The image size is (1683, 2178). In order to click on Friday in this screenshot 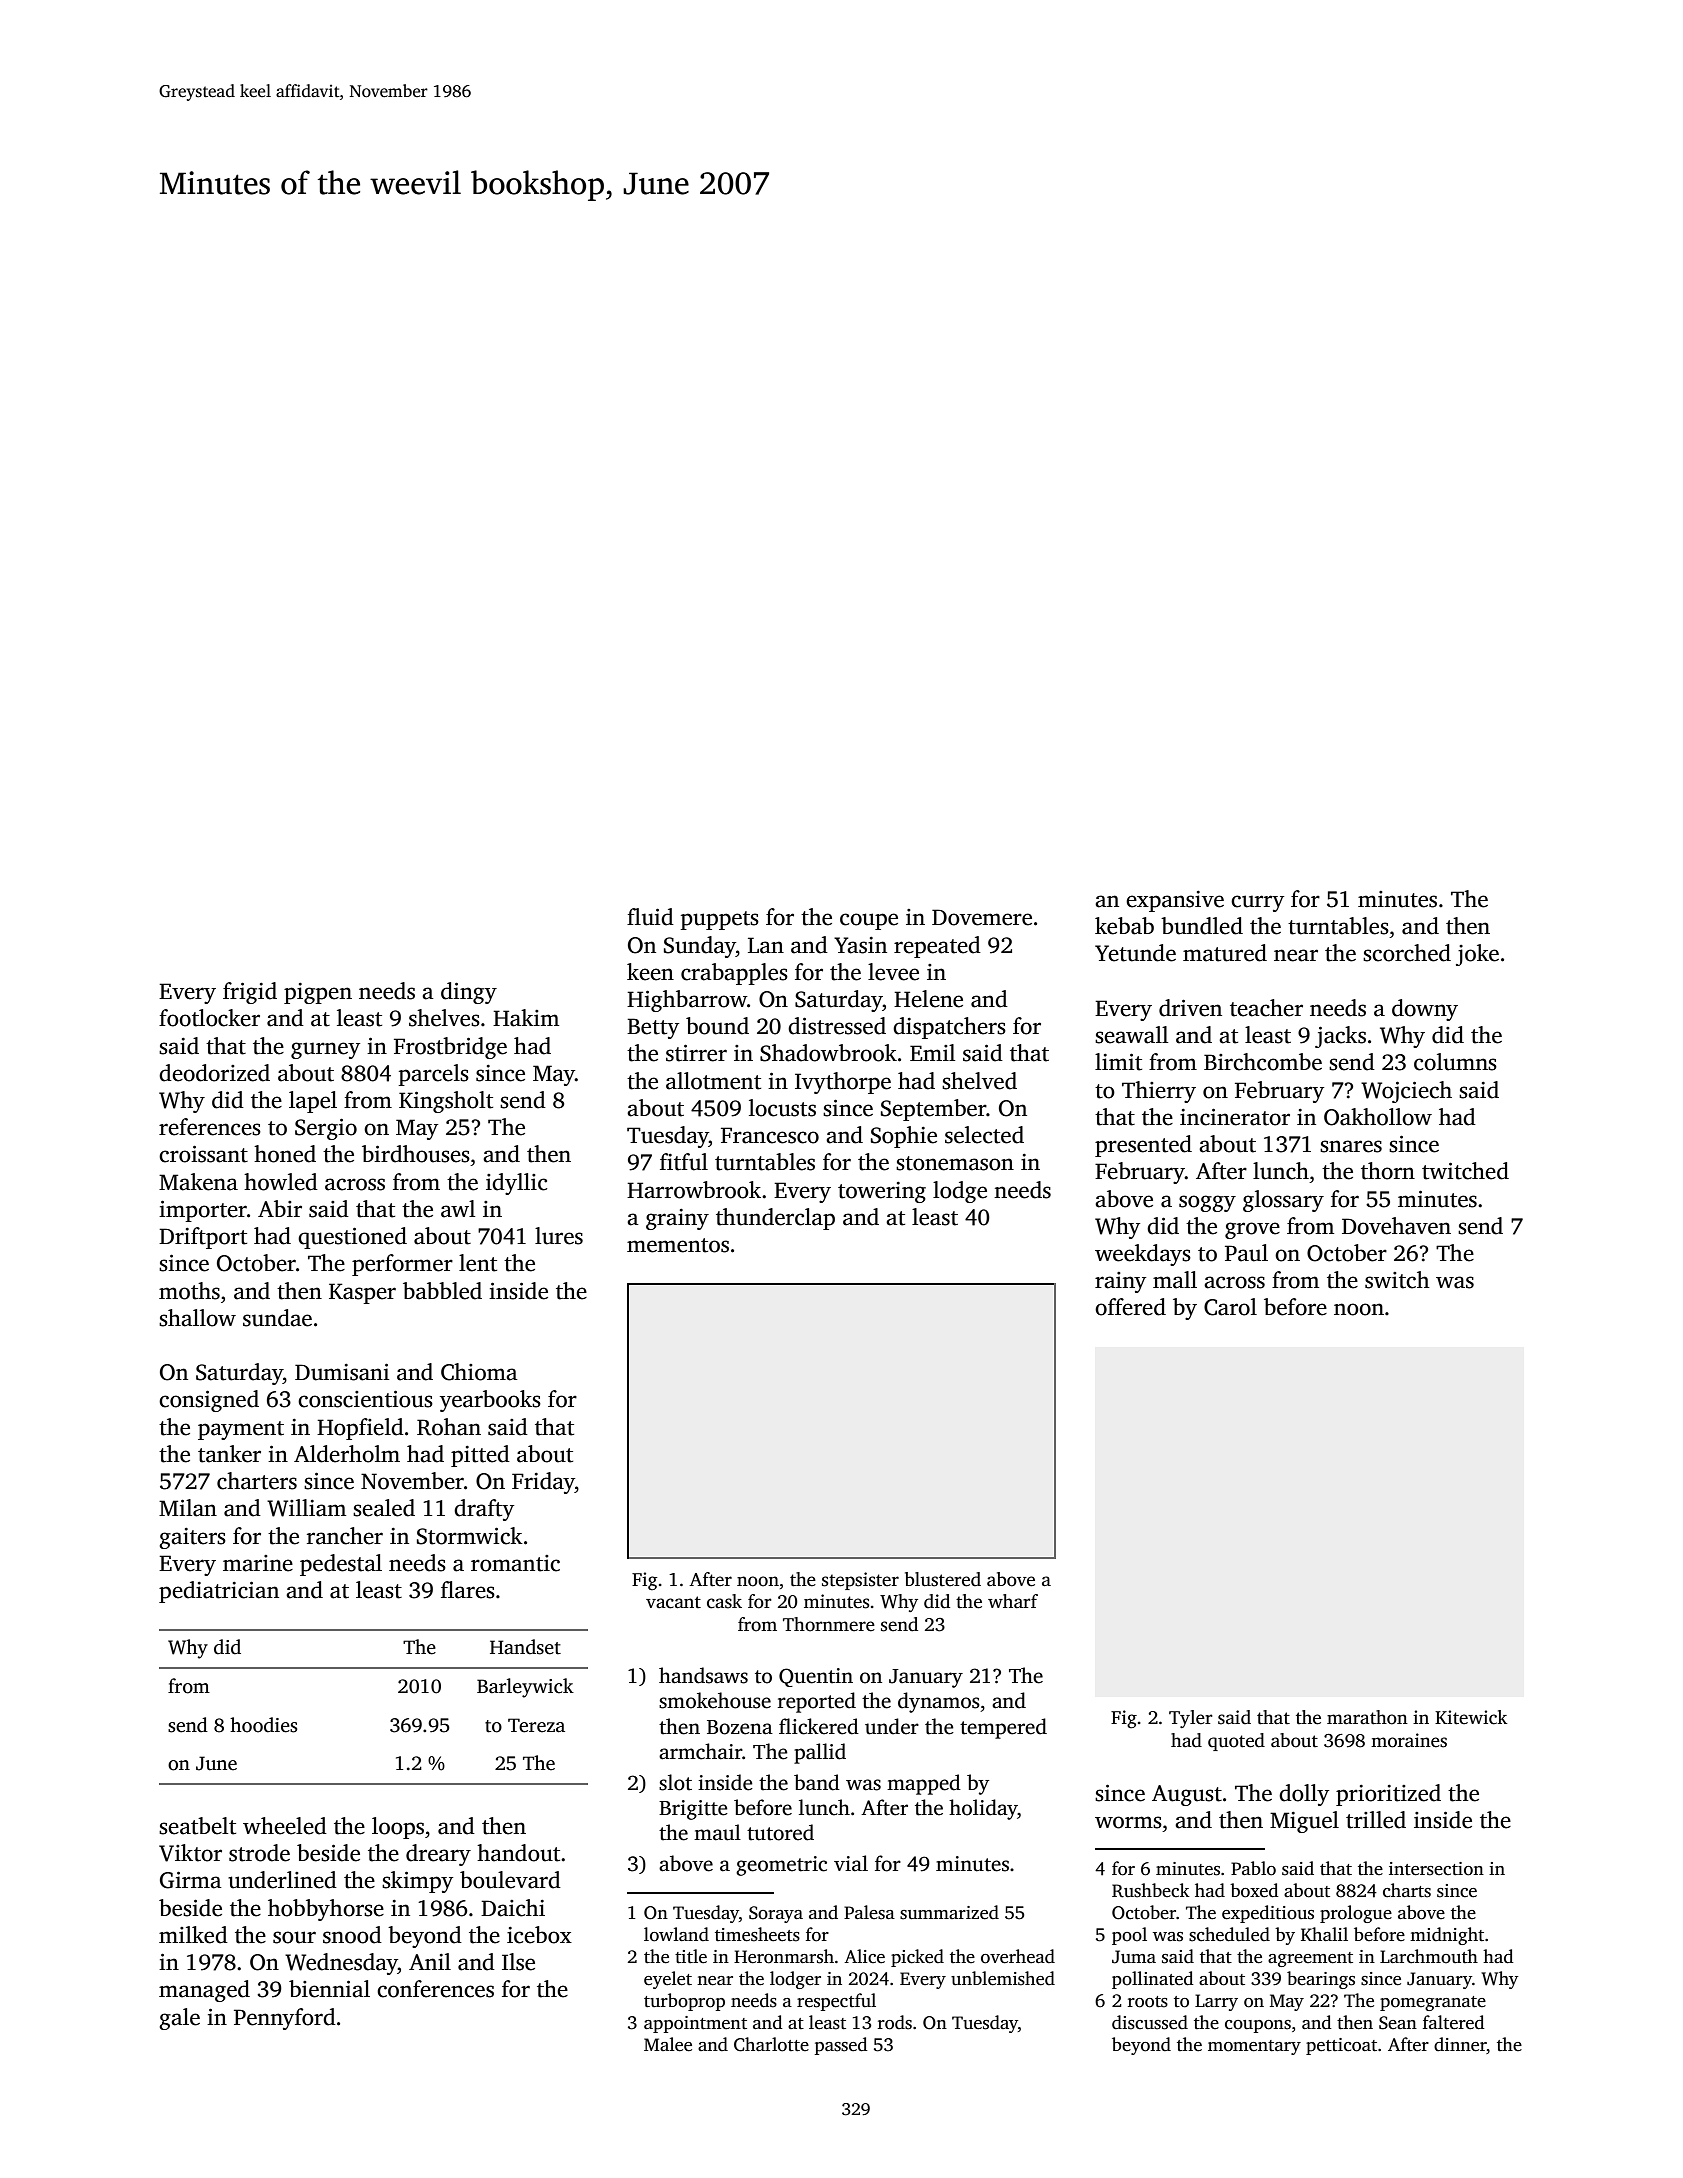, I will do `click(543, 1483)`.
